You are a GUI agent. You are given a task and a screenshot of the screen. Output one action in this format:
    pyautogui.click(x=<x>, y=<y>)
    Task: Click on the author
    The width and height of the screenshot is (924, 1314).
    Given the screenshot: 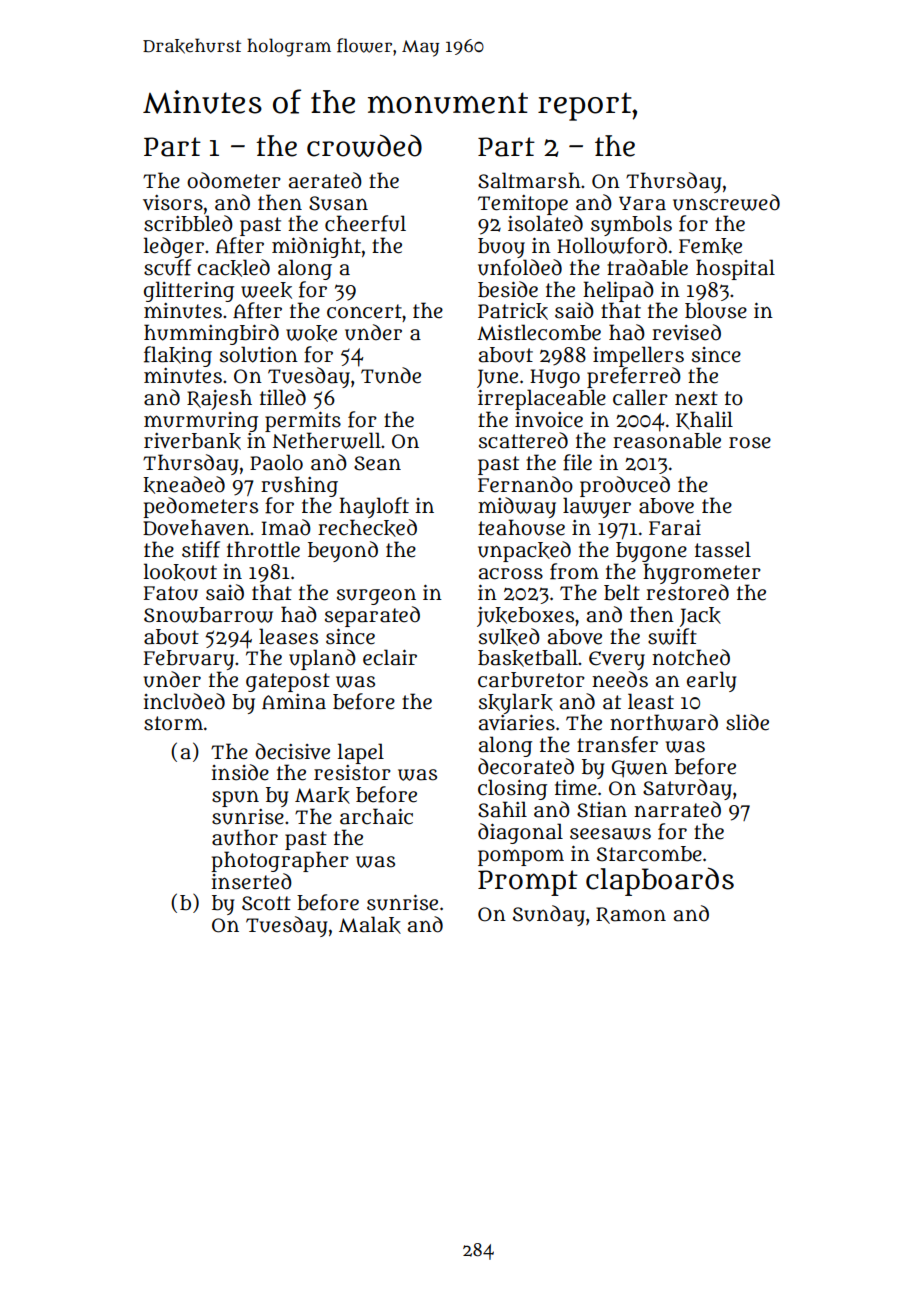 What is the action you would take?
    pyautogui.click(x=245, y=837)
